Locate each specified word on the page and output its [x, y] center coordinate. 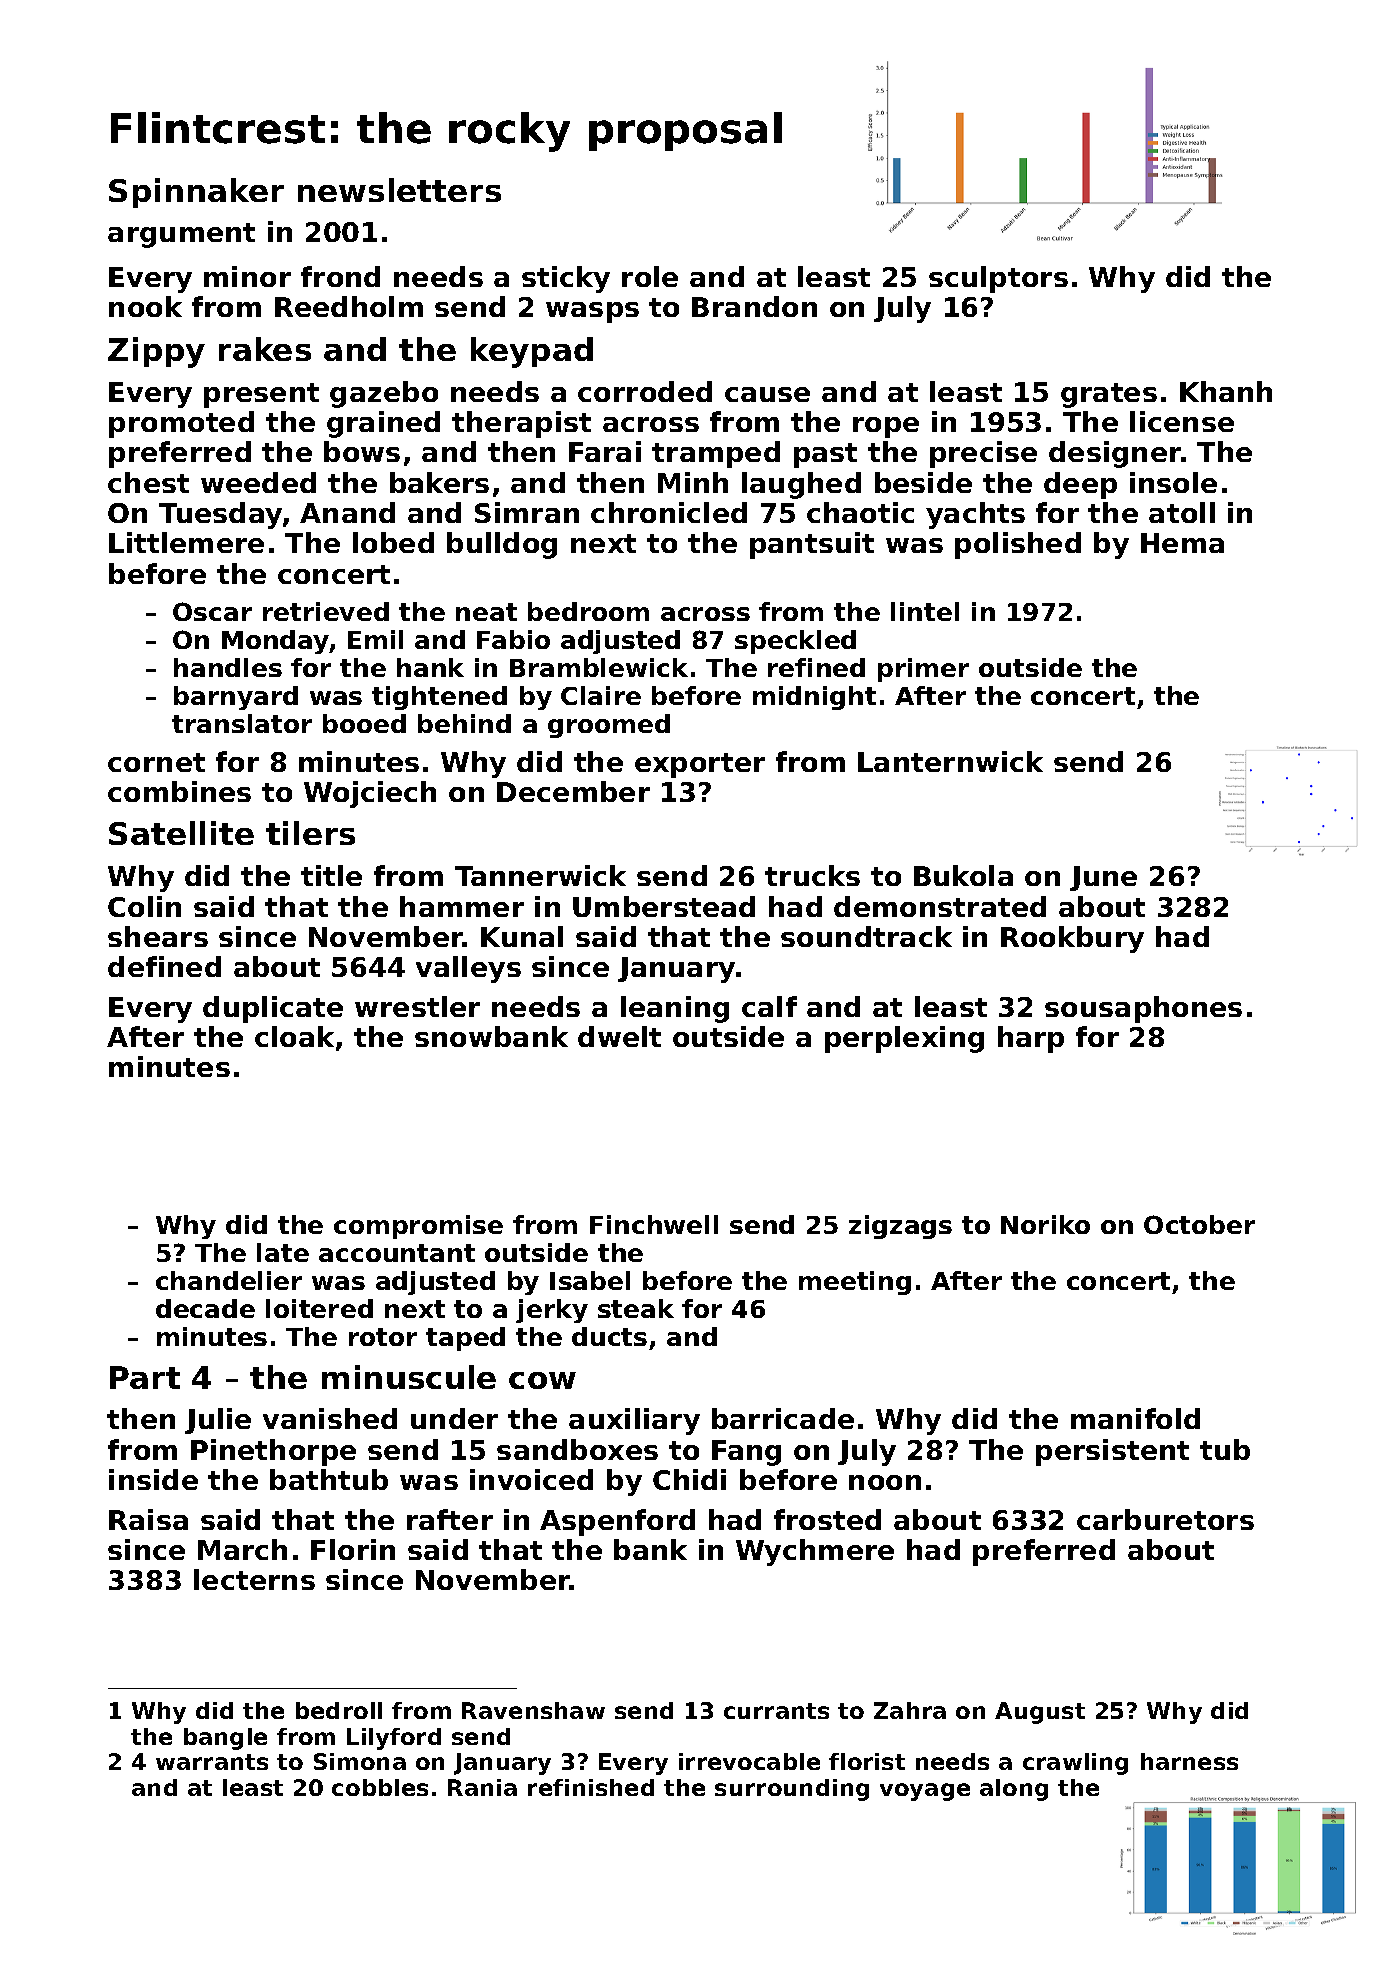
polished [1018, 545]
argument [181, 235]
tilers [310, 833]
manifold [1135, 1418]
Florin [353, 1549]
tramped [716, 454]
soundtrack [866, 936]
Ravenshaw [533, 1710]
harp [1031, 1039]
